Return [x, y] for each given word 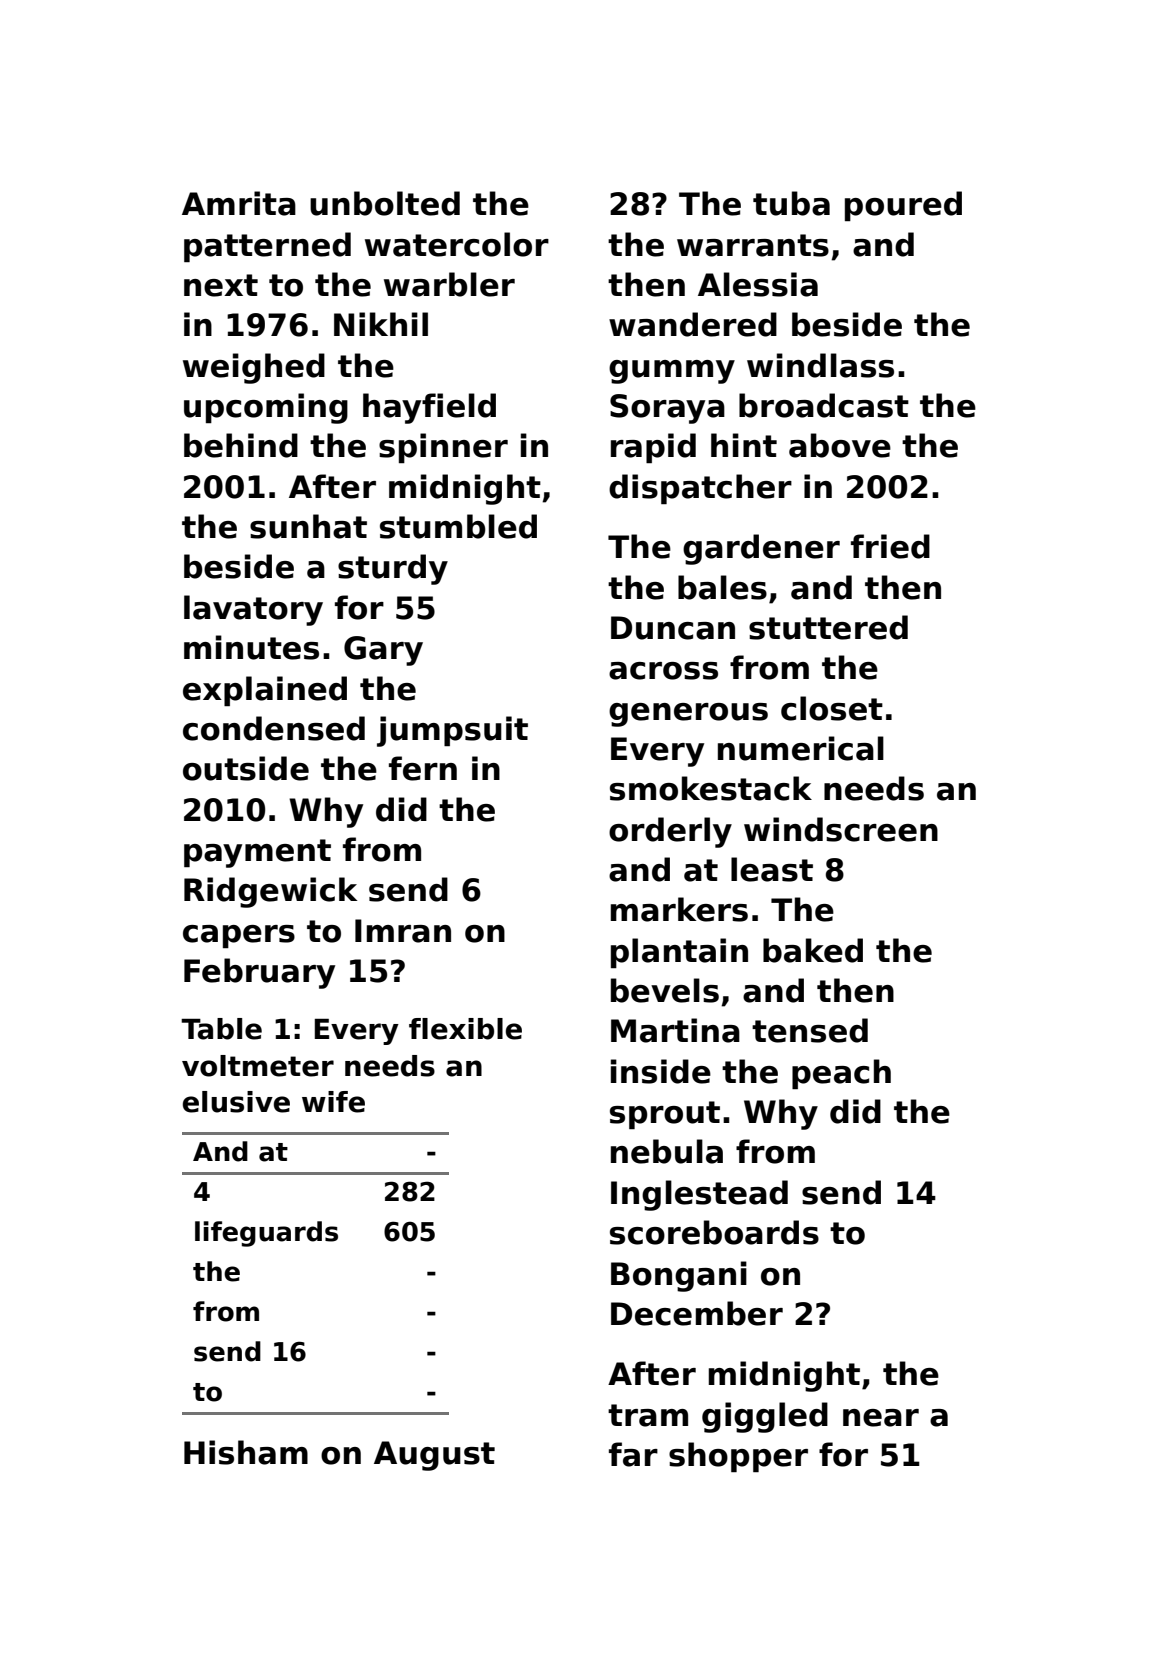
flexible [465, 1029]
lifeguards [266, 1234]
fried [890, 546]
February [259, 973]
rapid [653, 448]
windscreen [841, 829]
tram [648, 1415]
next [221, 285]
